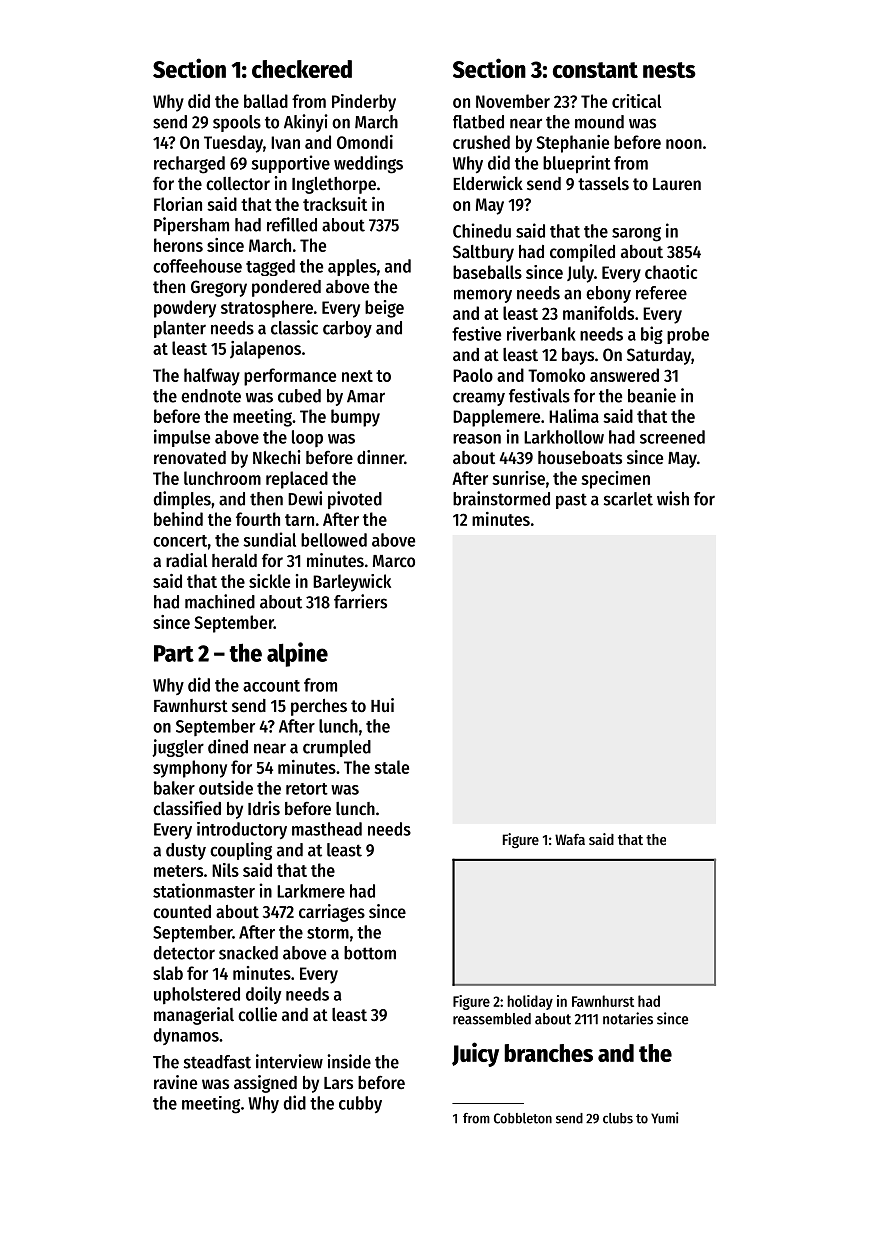 The image size is (869, 1233). Describe the element at coordinates (180, 329) in the screenshot. I see `planter` at that location.
